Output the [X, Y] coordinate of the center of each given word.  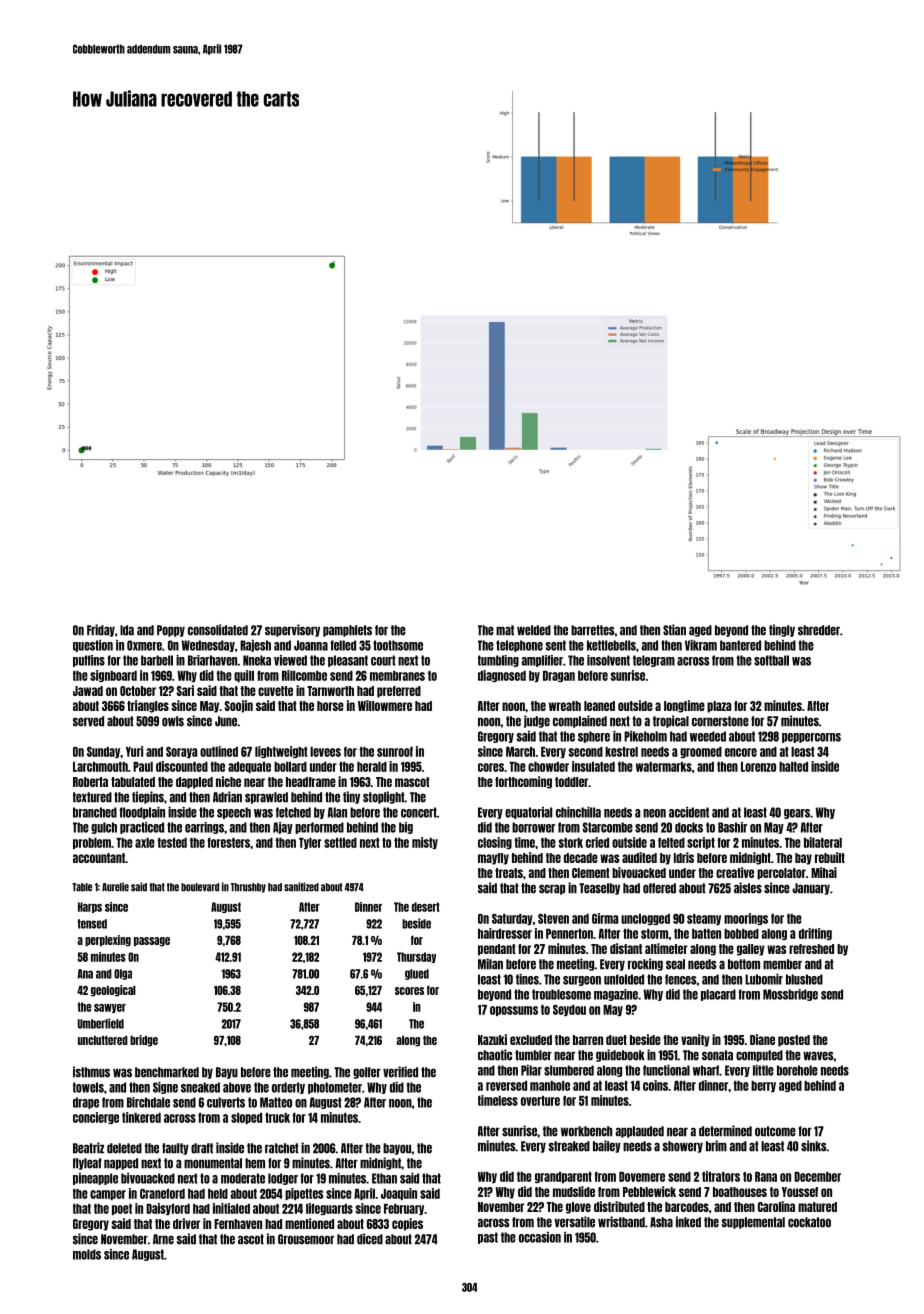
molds [87, 1254]
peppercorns [811, 738]
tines [527, 979]
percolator [781, 874]
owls [173, 721]
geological [113, 991]
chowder [548, 767]
